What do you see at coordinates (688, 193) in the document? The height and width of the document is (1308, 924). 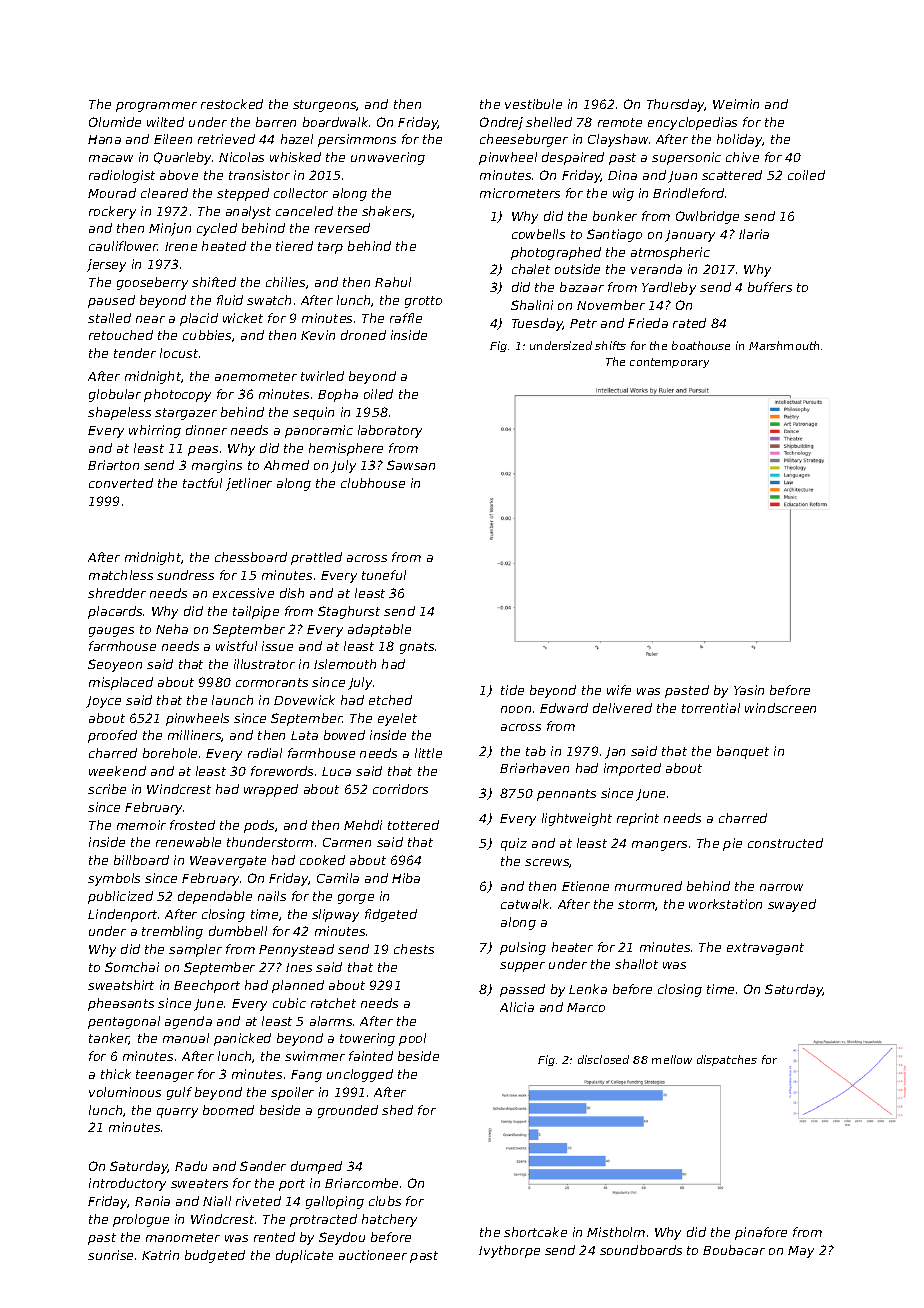 I see `Brindleford` at bounding box center [688, 193].
